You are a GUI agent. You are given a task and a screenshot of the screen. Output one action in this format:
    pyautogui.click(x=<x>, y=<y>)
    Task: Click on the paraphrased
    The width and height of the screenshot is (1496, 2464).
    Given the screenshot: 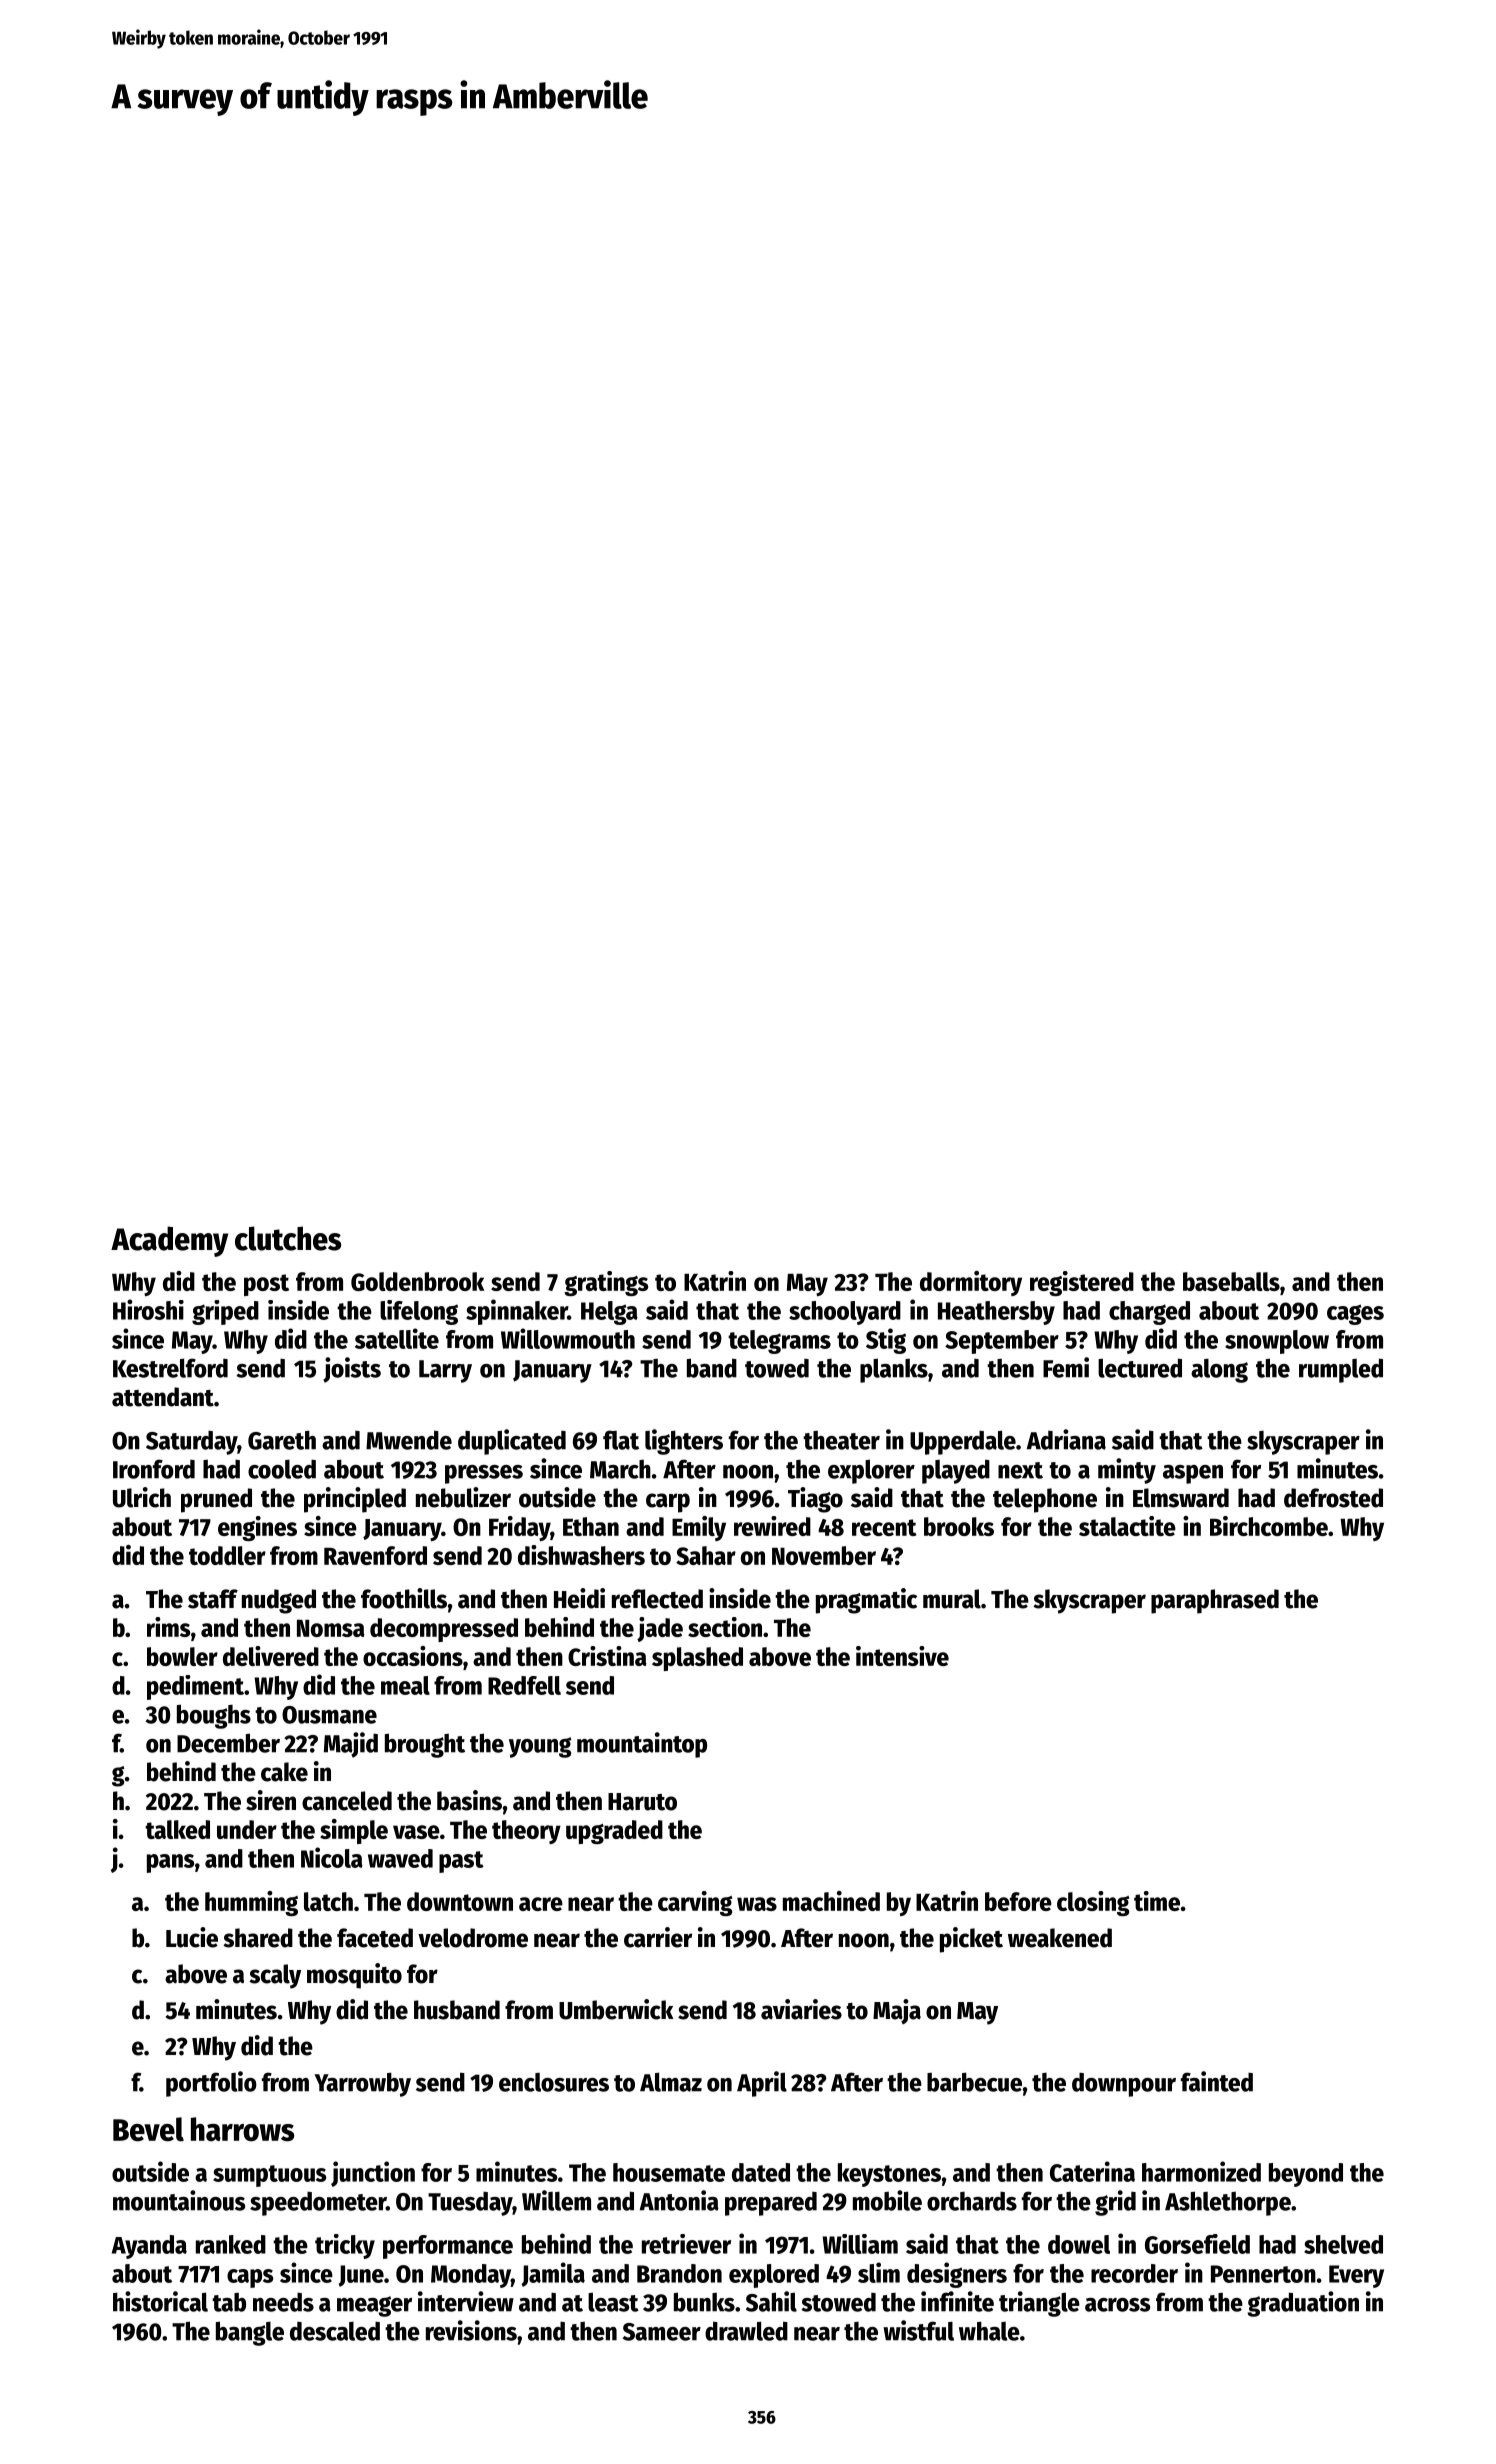 What is the action you would take?
    pyautogui.click(x=1215, y=1601)
